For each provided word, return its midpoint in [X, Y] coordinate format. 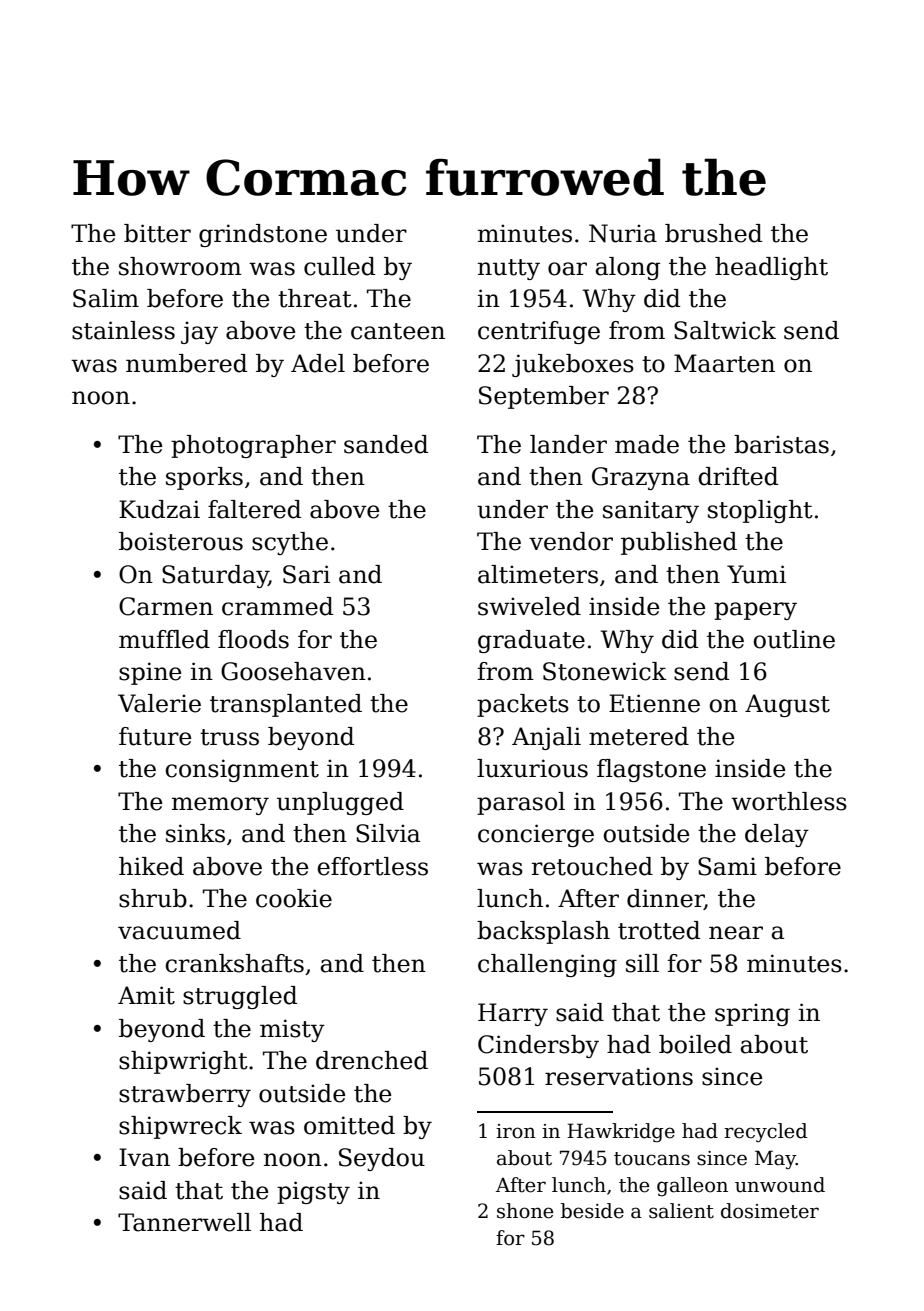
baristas [781, 444]
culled [339, 266]
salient [681, 1211]
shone [525, 1211]
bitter [157, 233]
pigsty [313, 1192]
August [787, 705]
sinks [195, 833]
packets [523, 705]
